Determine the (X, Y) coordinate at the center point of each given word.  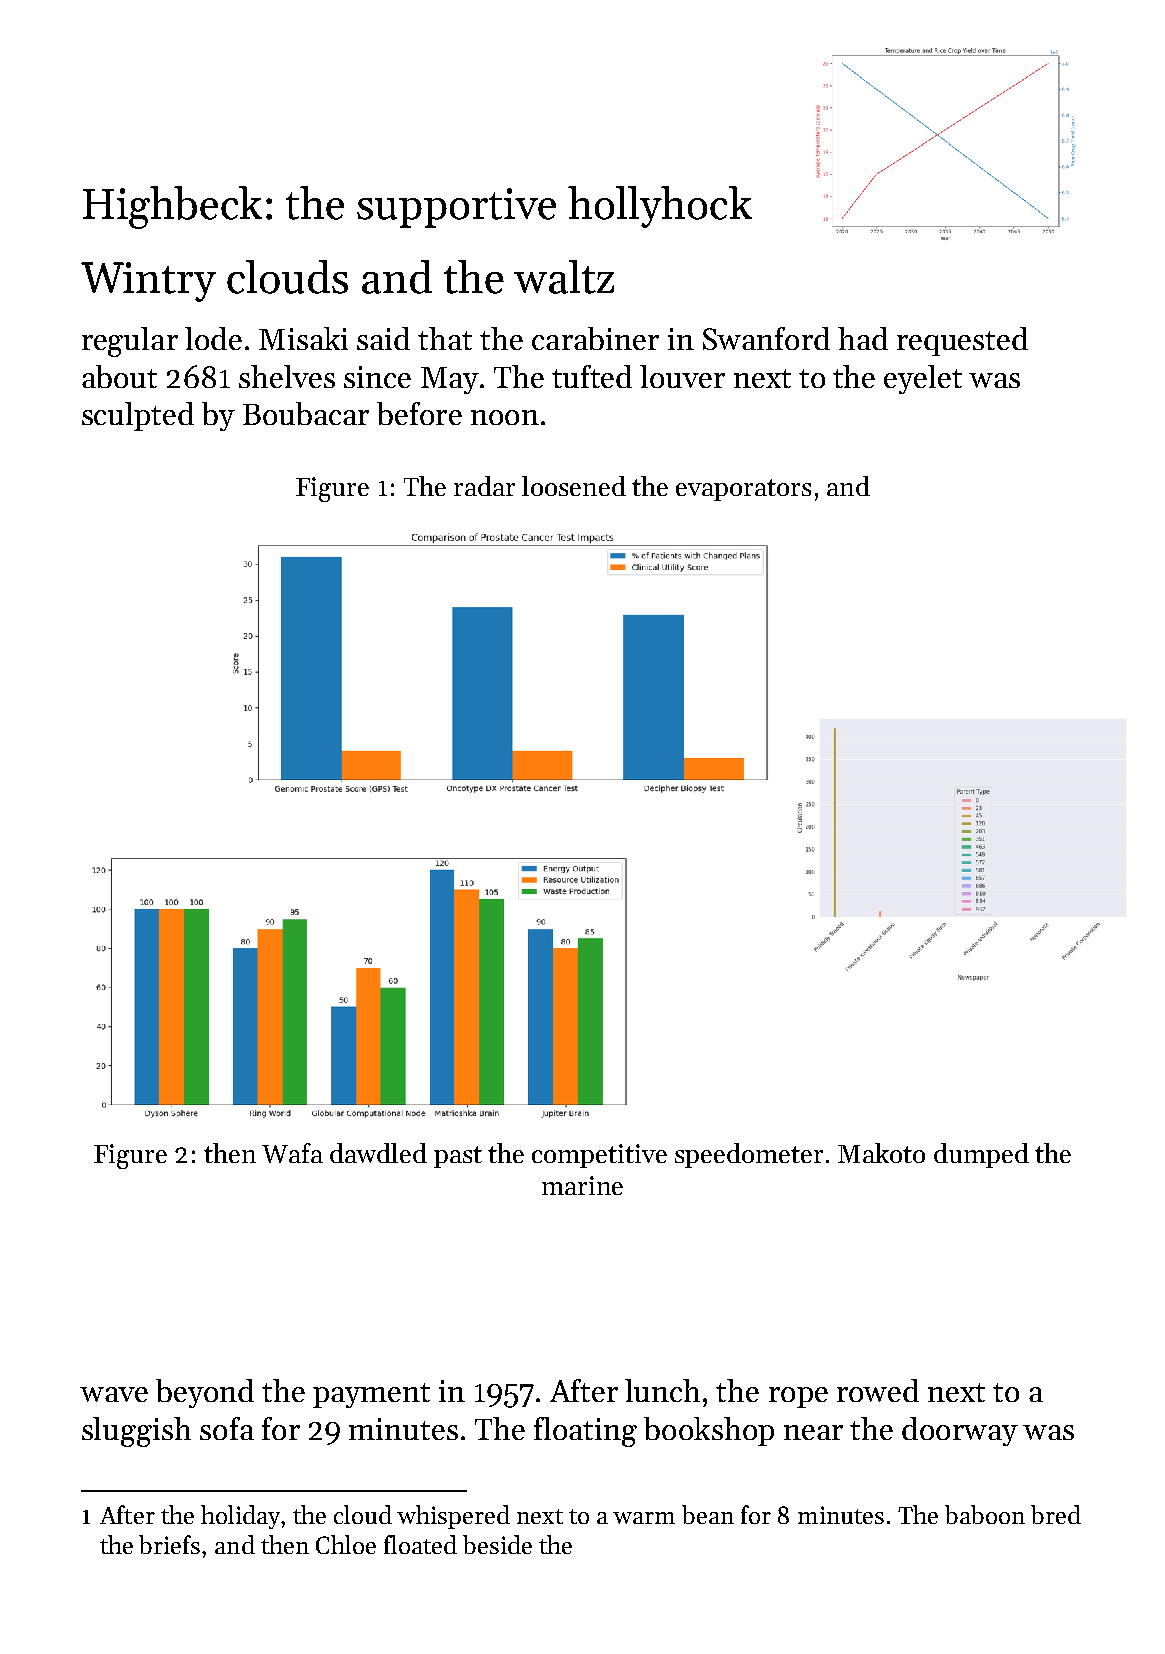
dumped (981, 1155)
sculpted (138, 416)
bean (708, 1514)
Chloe (346, 1544)
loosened (574, 486)
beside (497, 1544)
